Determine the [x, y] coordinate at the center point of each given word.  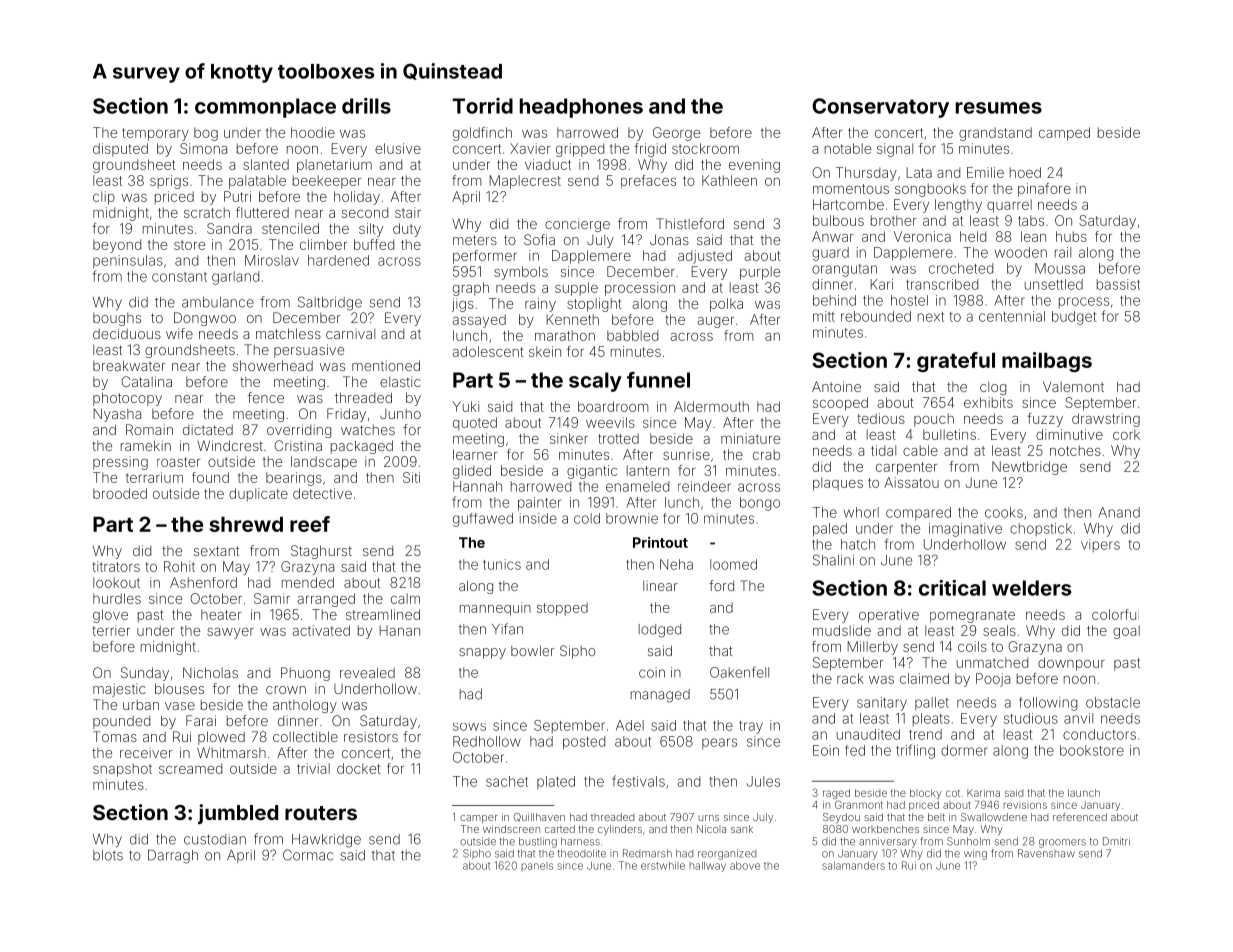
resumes [999, 108]
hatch [858, 544]
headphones [581, 108]
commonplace [265, 108]
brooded [120, 493]
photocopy [127, 399]
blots [108, 855]
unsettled [1054, 284]
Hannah [477, 486]
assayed [479, 321]
